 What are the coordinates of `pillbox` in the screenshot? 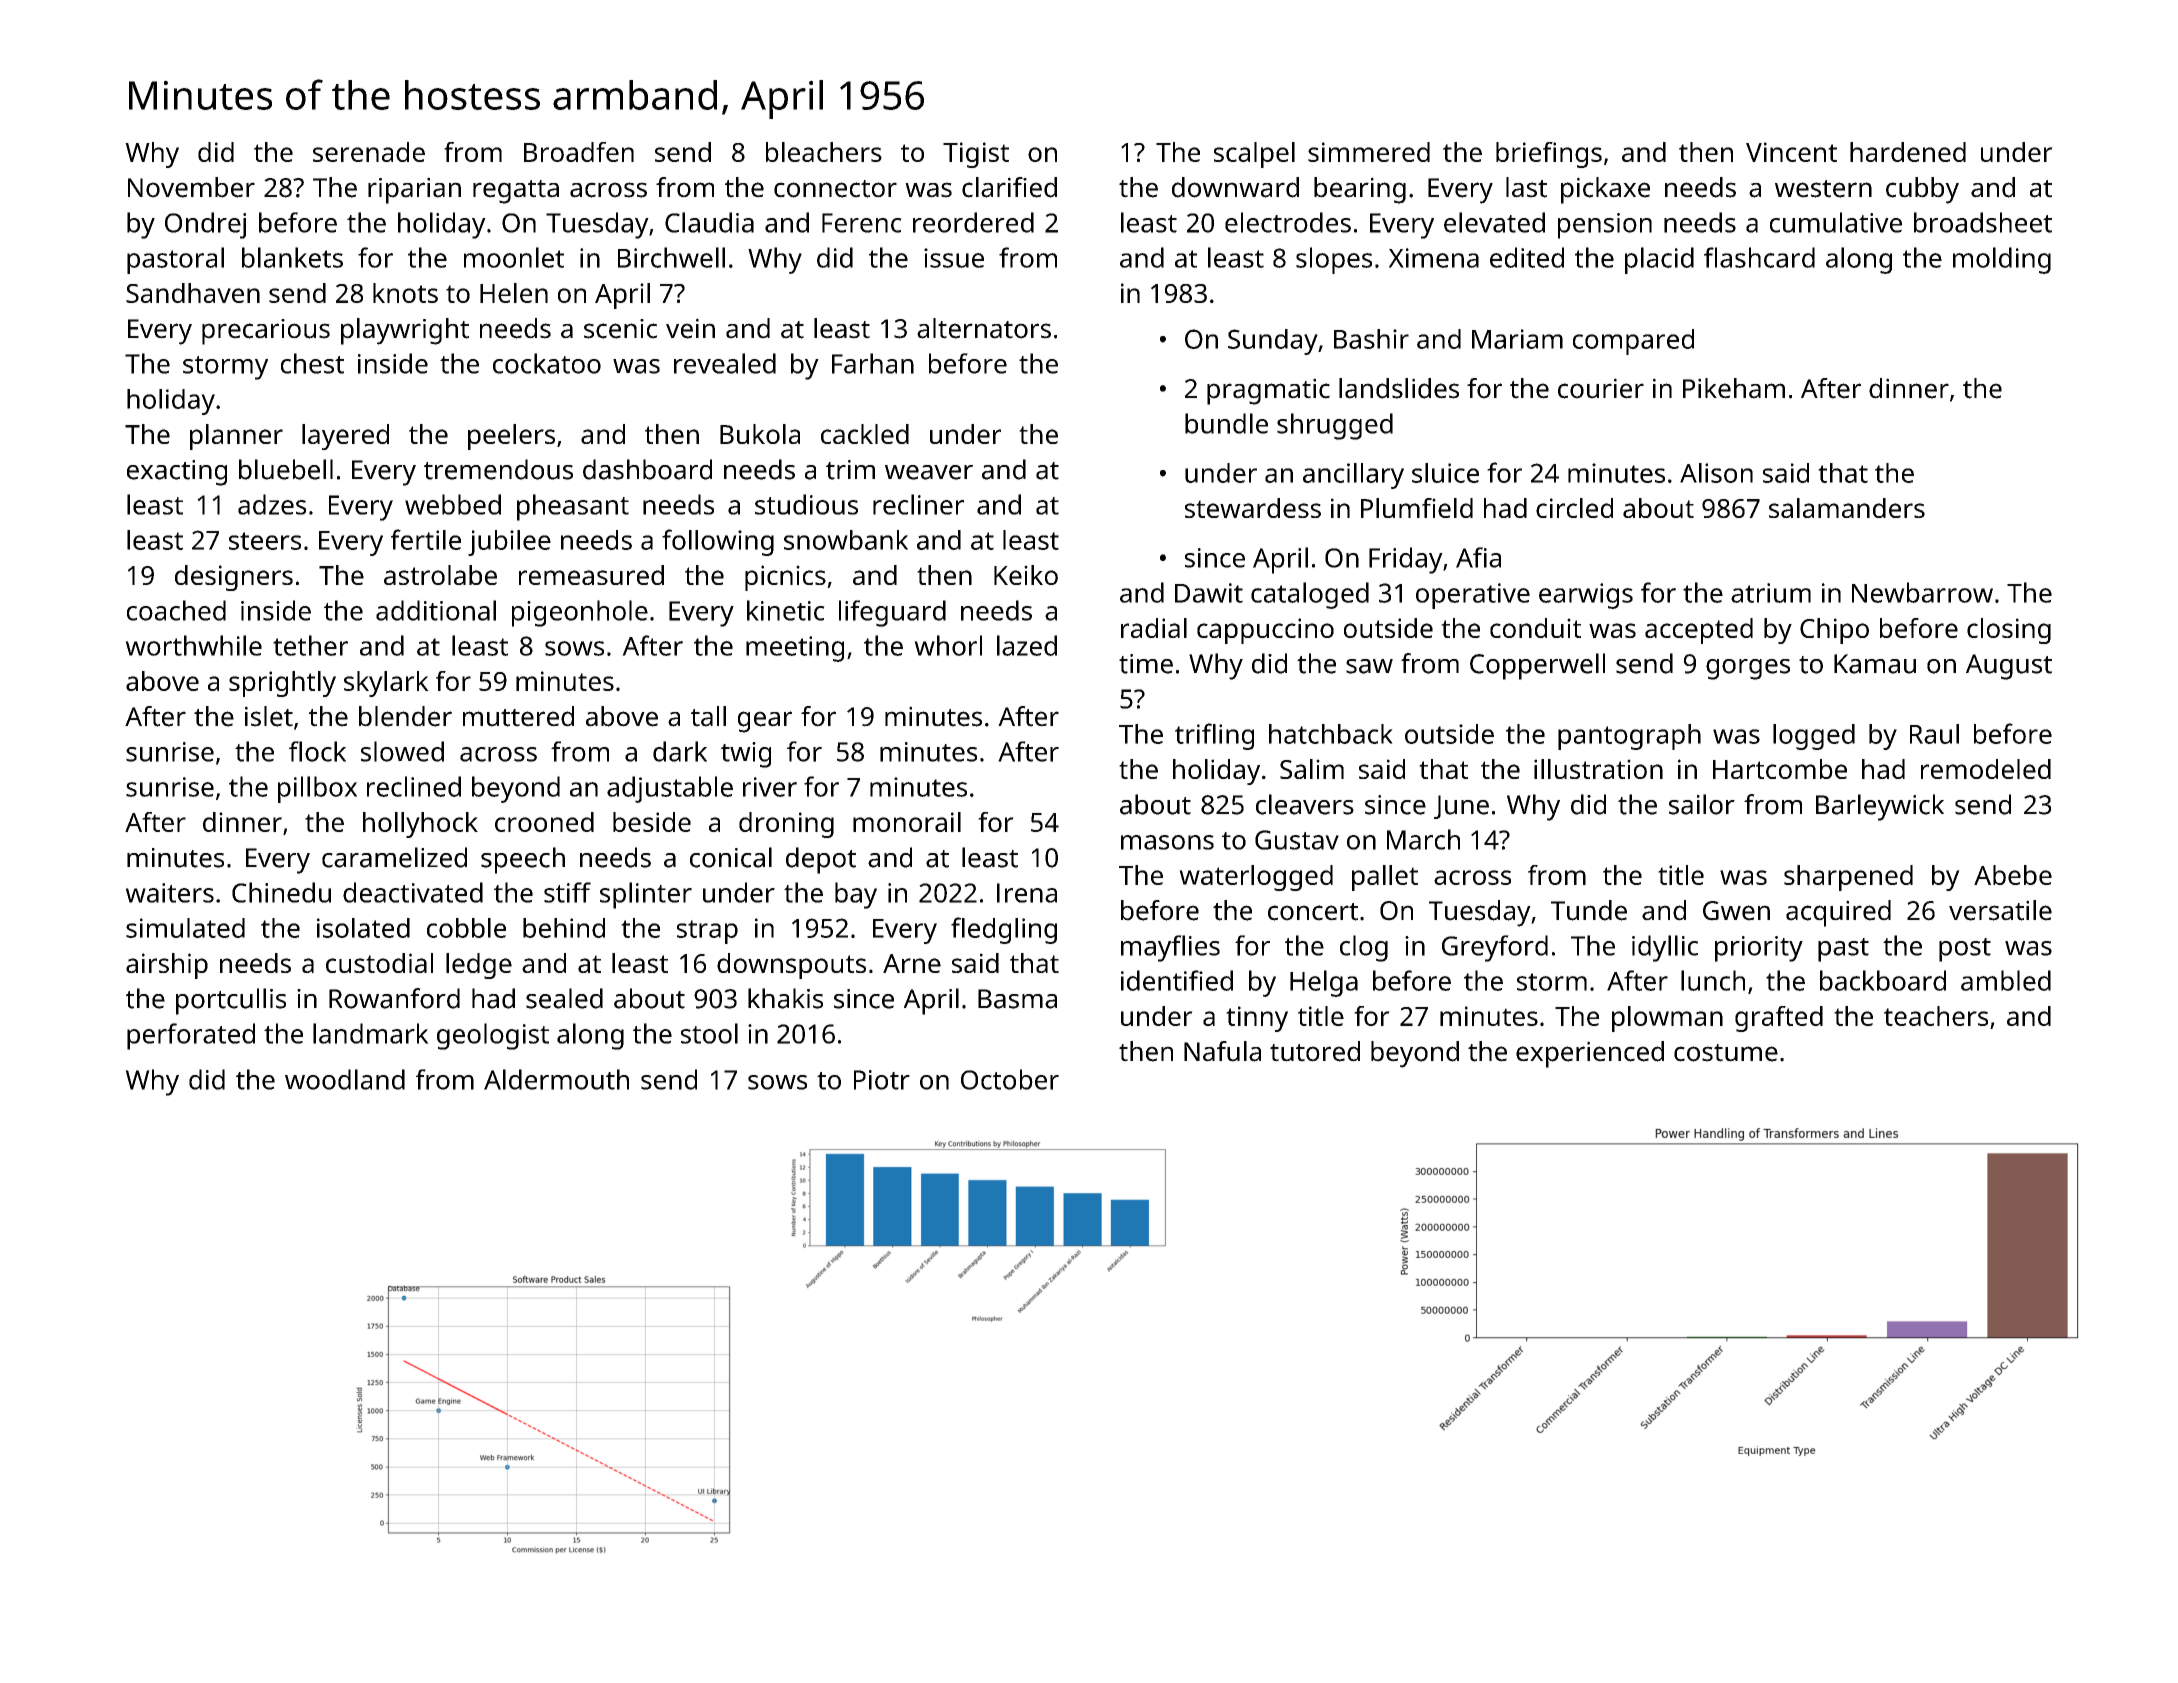 It's located at (317, 789).
